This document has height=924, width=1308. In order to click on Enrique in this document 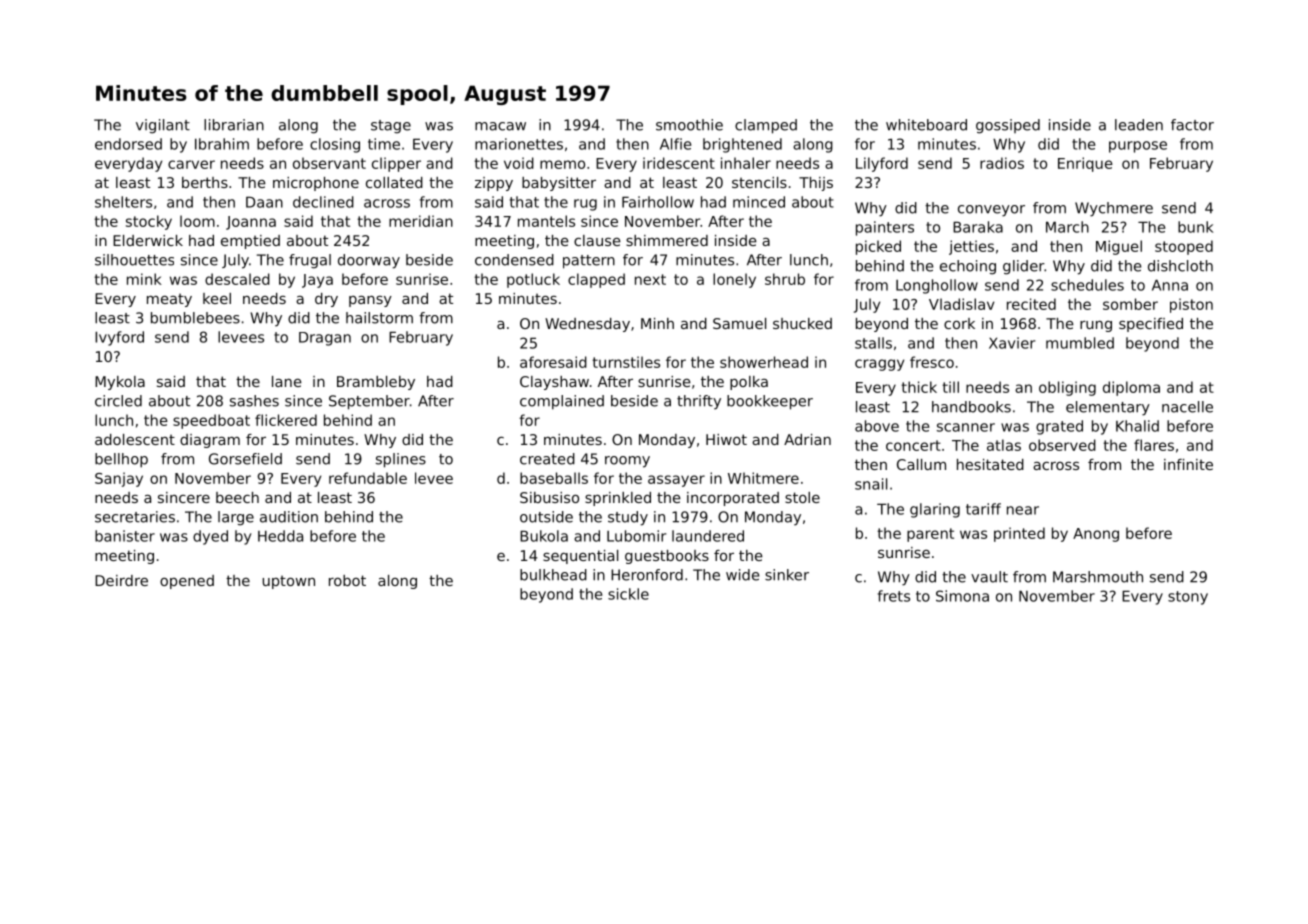, I will do `click(1085, 164)`.
